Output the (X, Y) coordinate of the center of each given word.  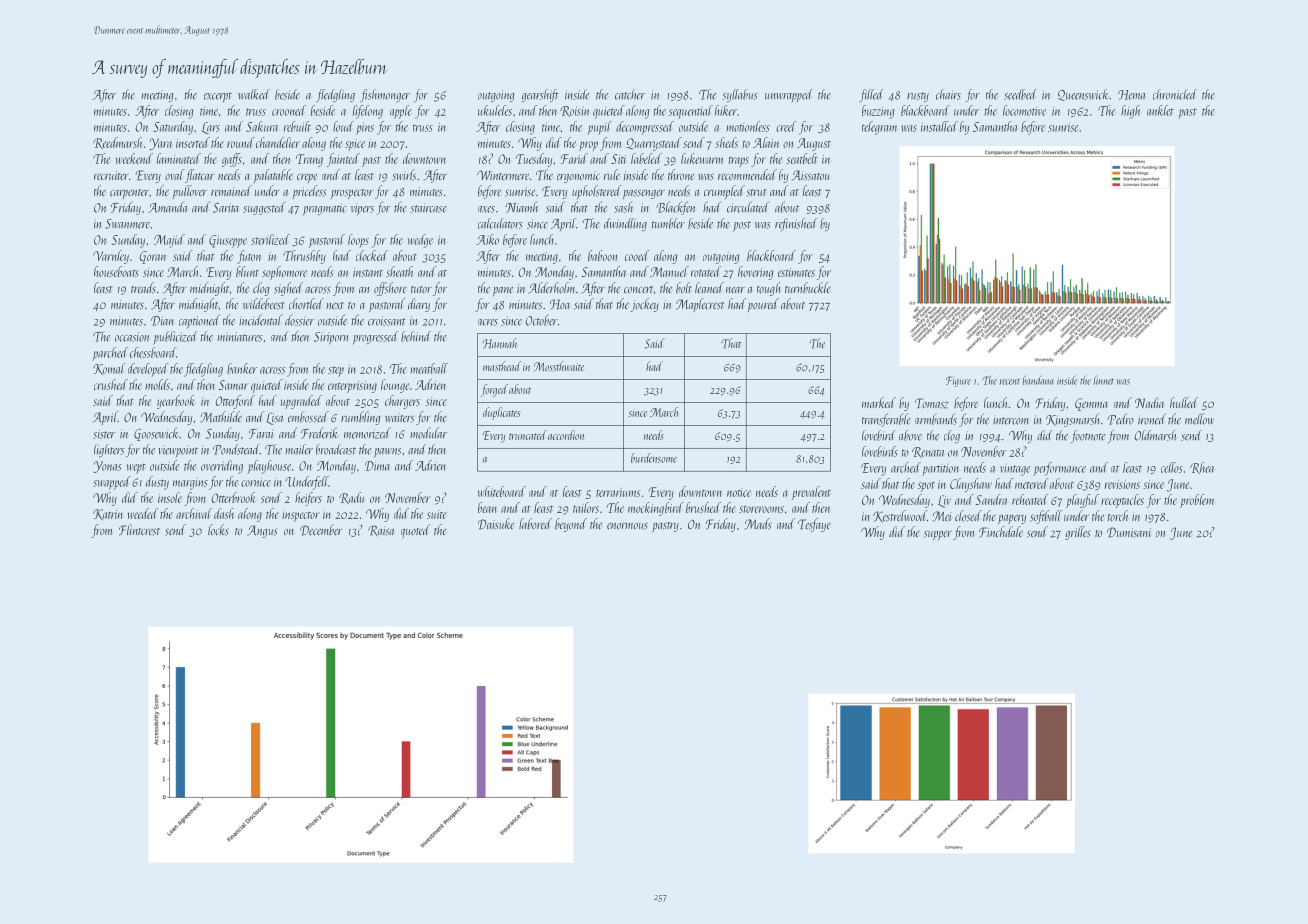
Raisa (381, 531)
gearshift (540, 95)
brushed (703, 507)
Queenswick (1083, 95)
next (335, 305)
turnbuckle (808, 287)
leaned (709, 287)
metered (1032, 483)
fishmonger (385, 95)
